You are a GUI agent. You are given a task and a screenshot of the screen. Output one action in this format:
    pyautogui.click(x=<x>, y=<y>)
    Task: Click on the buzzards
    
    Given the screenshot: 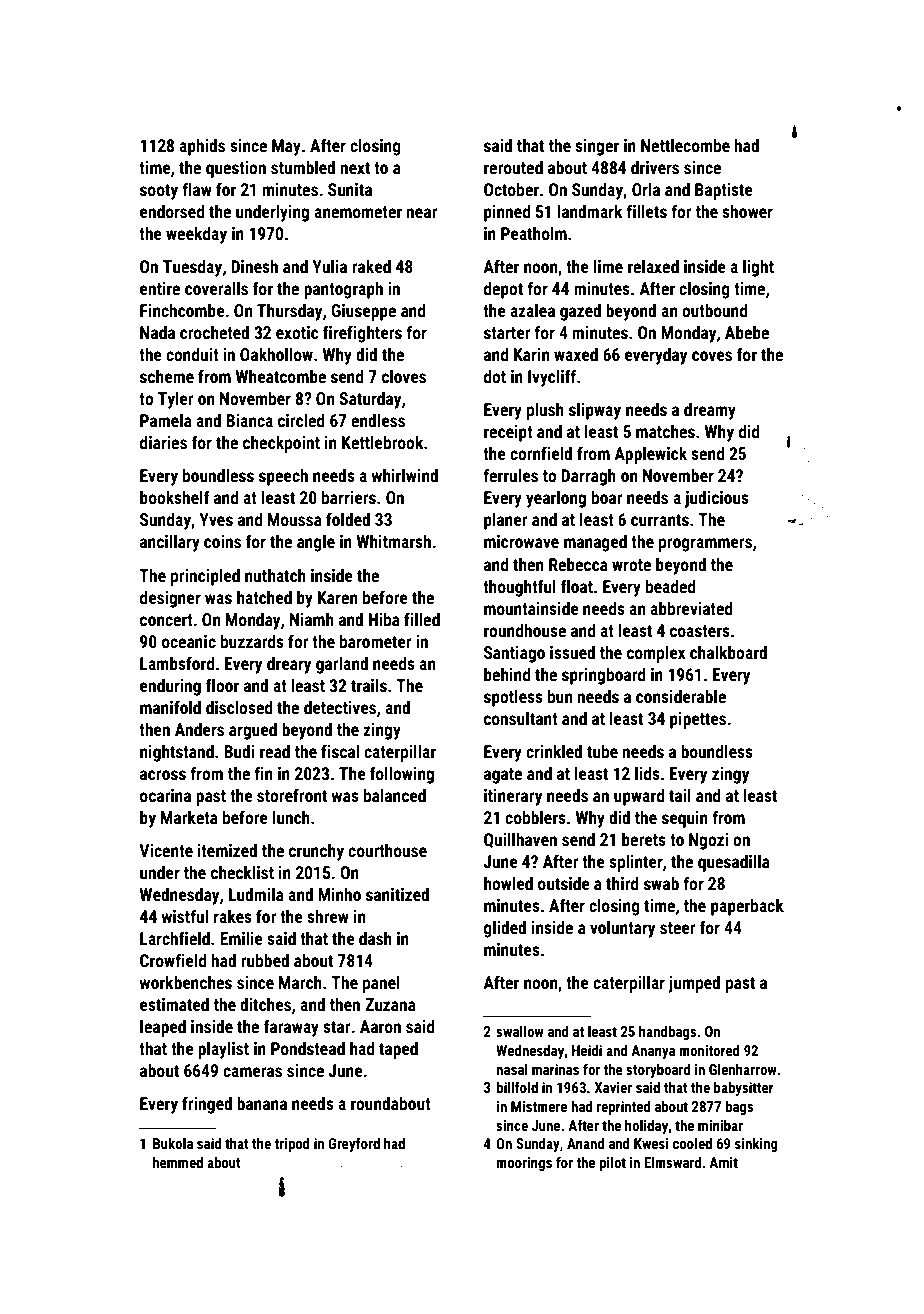 What is the action you would take?
    pyautogui.click(x=252, y=641)
